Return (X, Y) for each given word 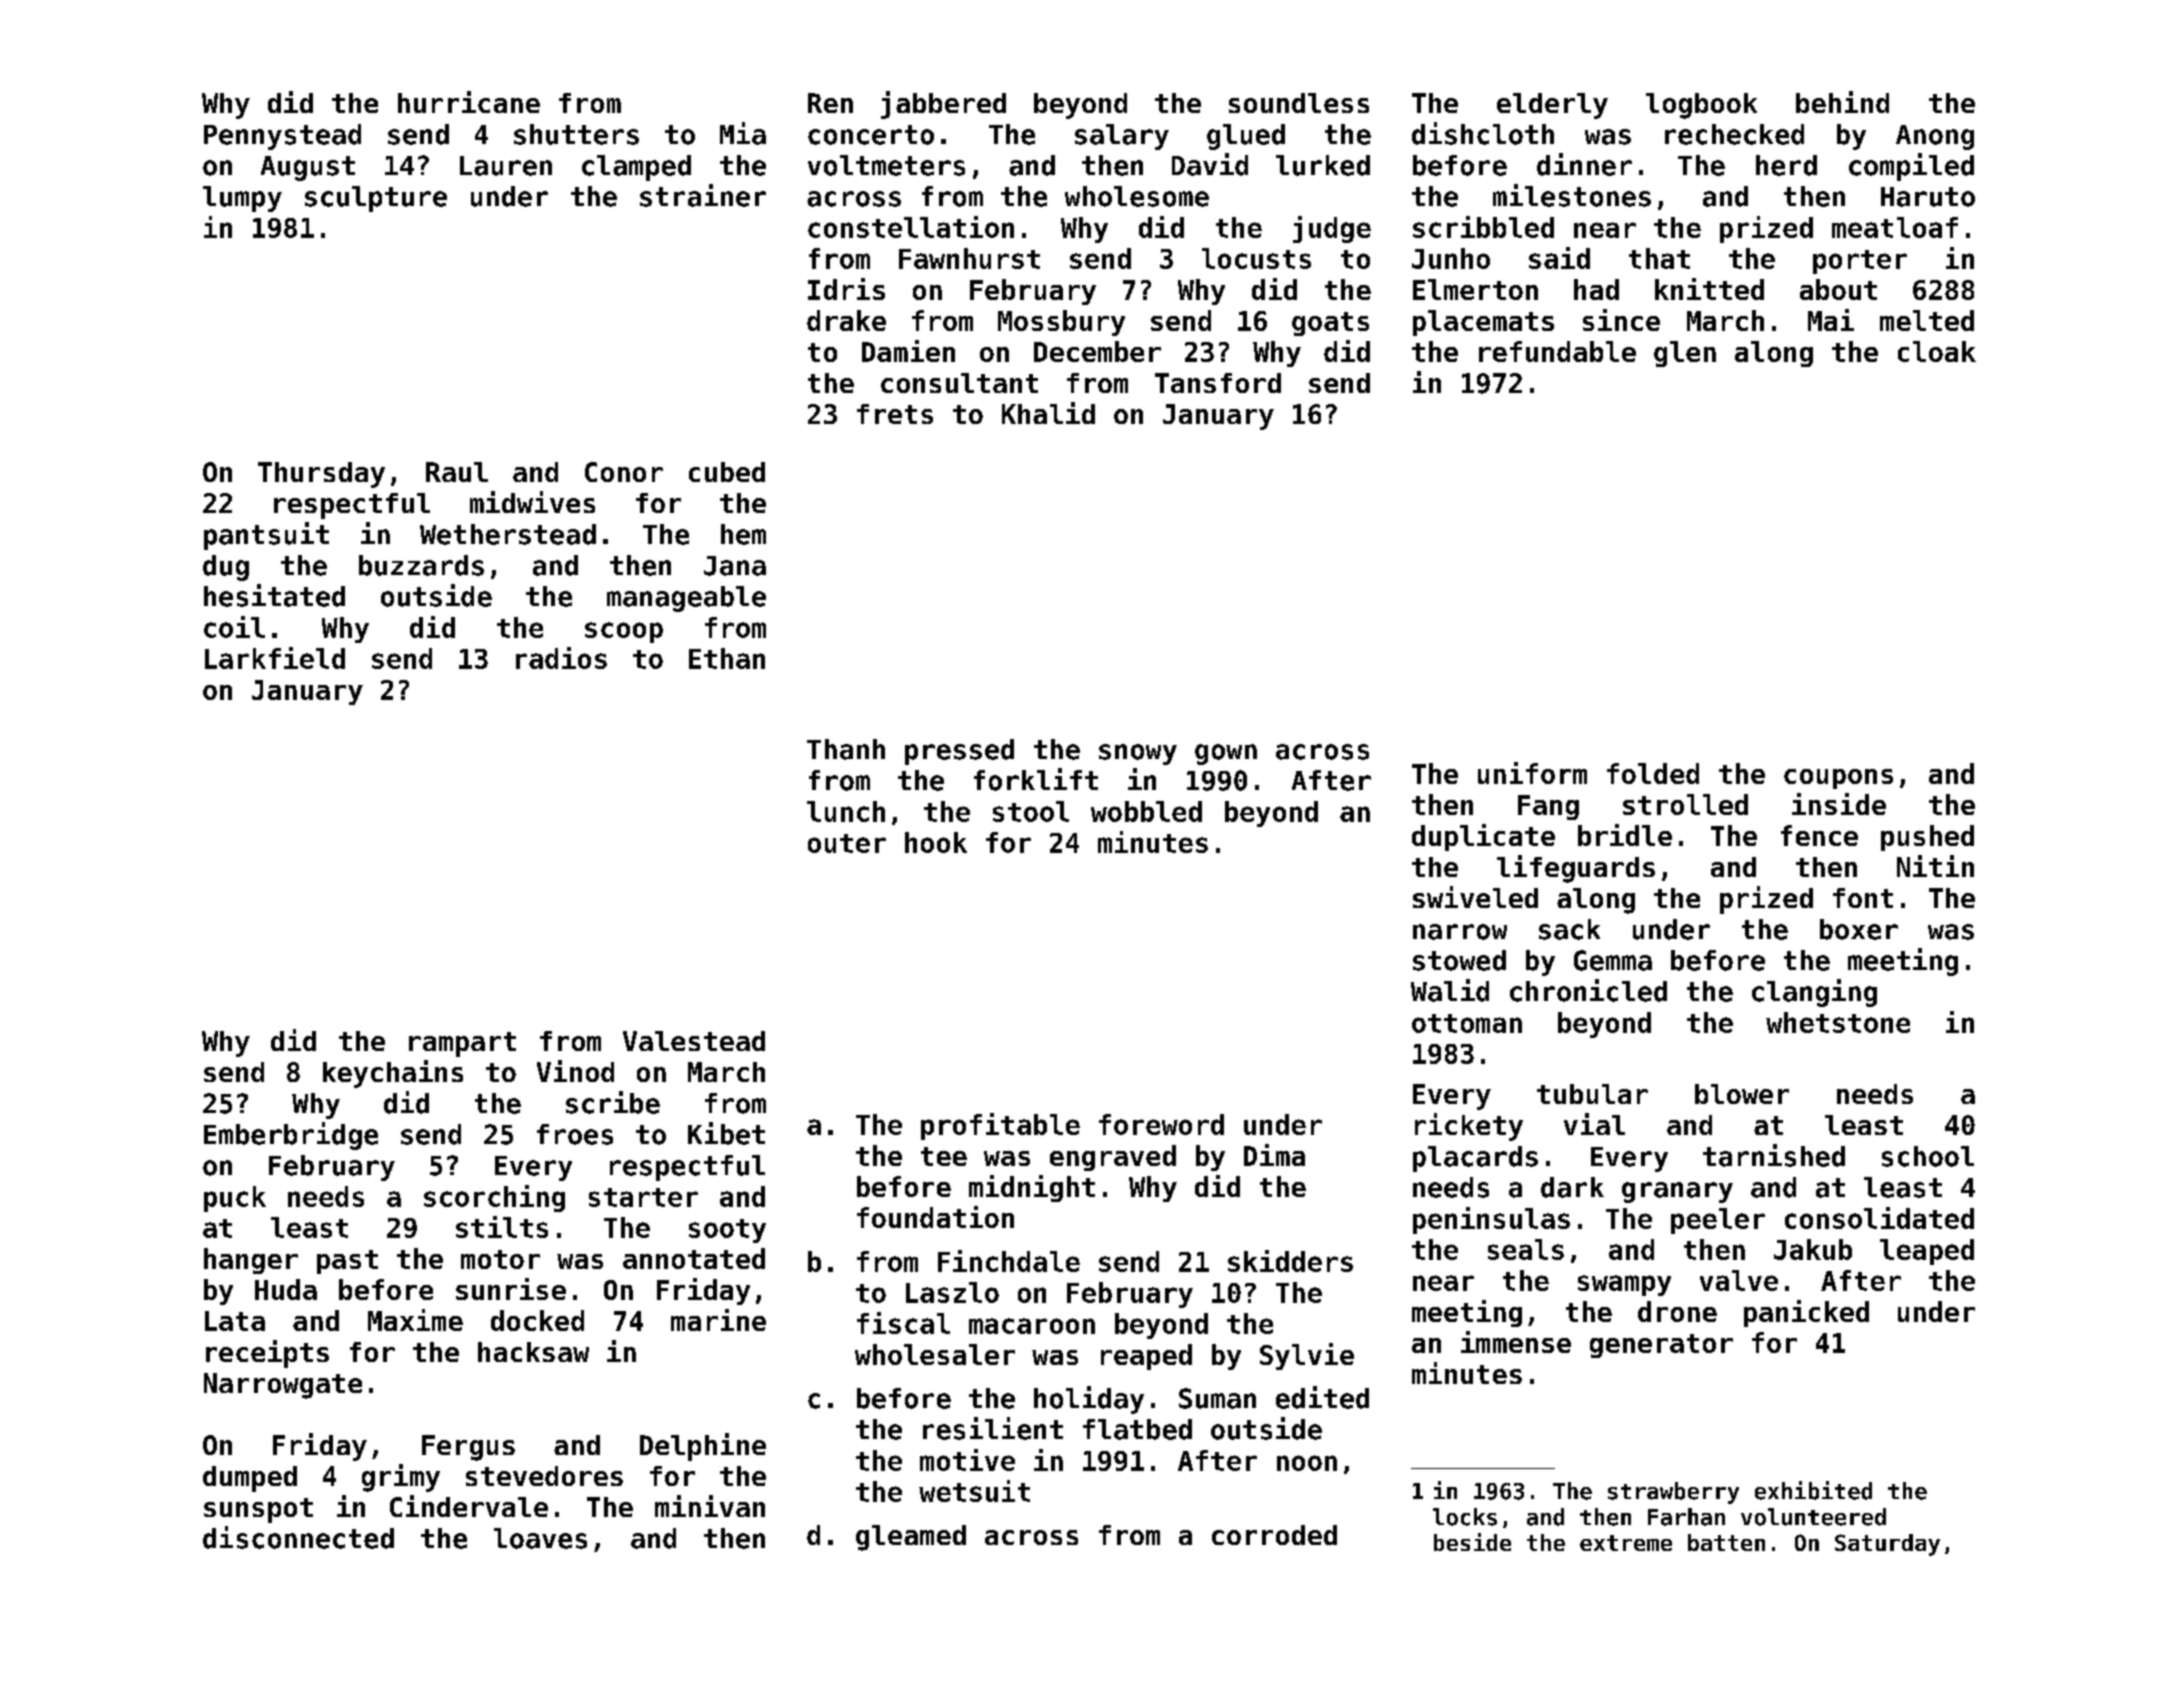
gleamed (911, 1538)
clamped (636, 168)
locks (1465, 1517)
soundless (1299, 103)
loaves (540, 1538)
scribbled (1483, 227)
